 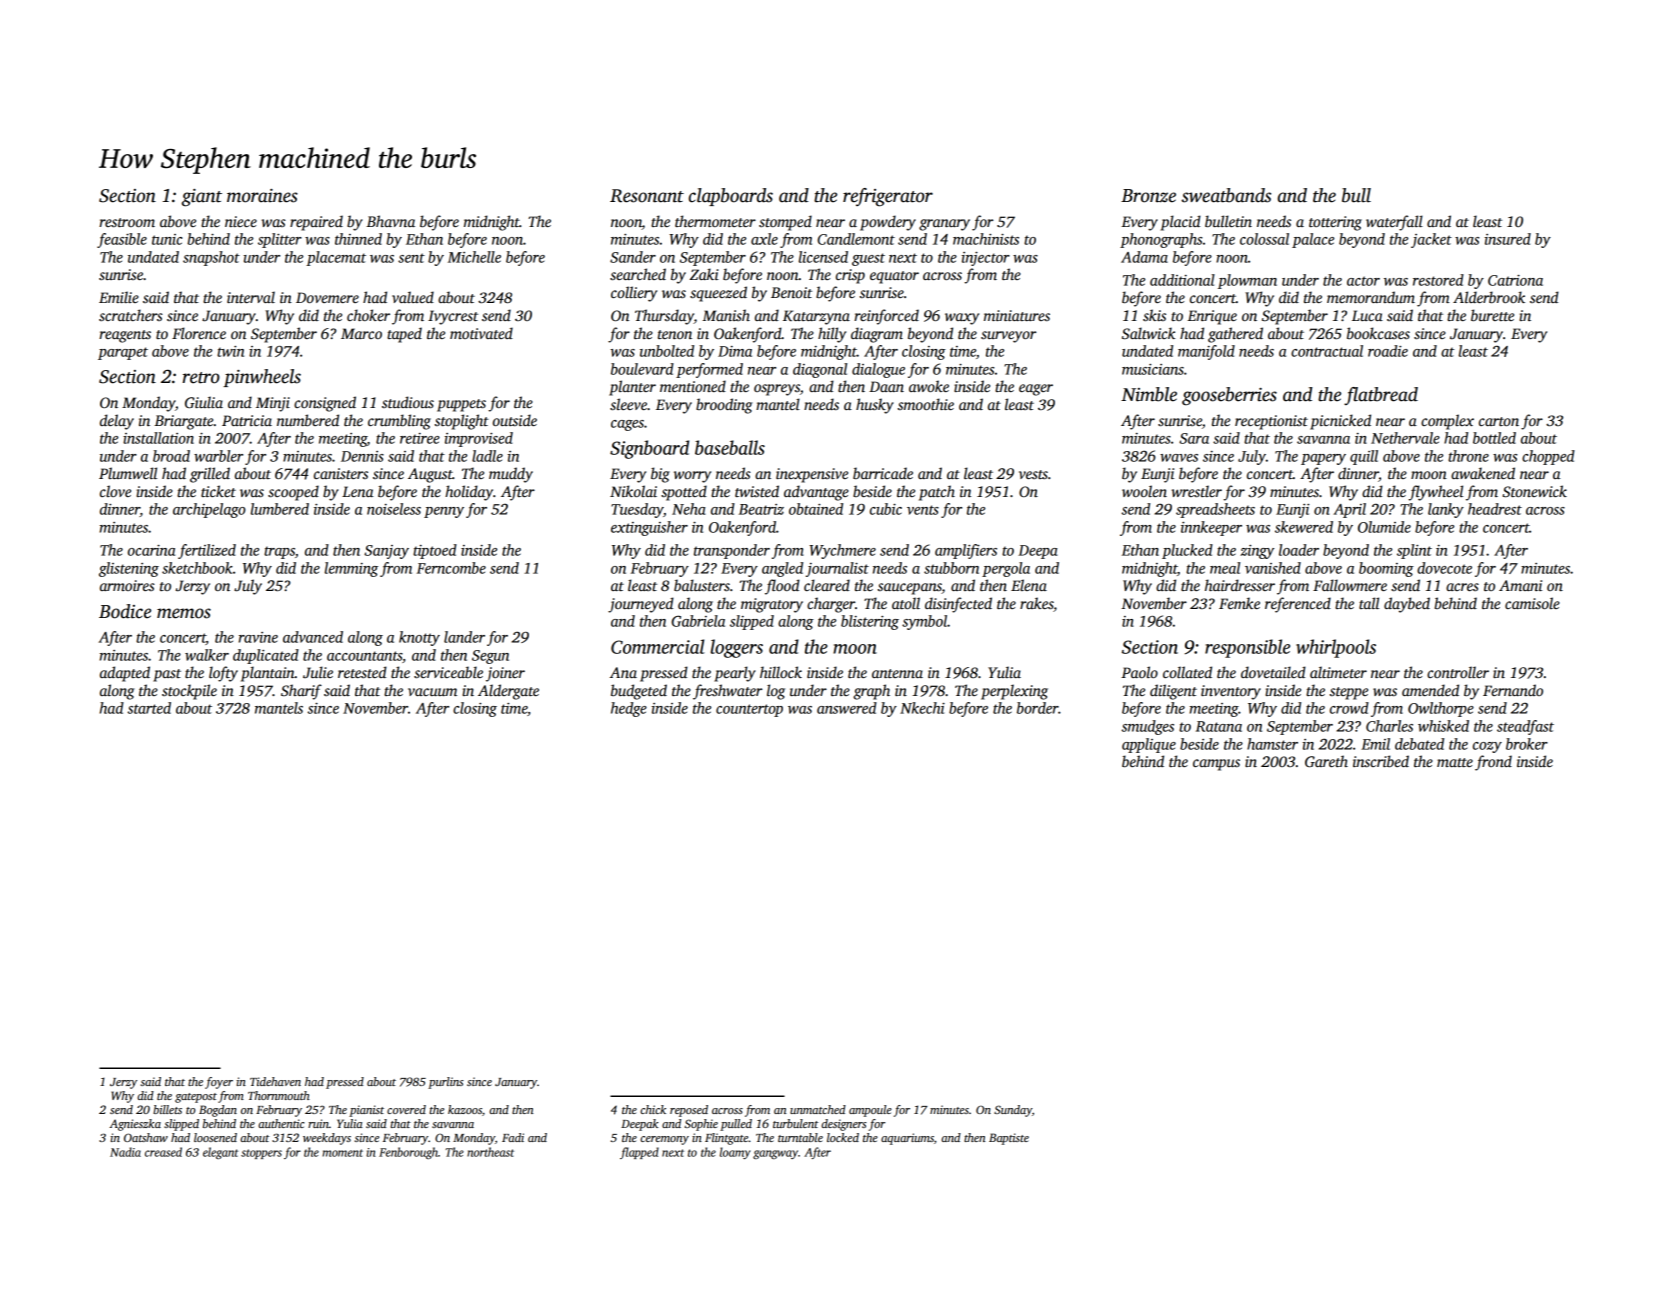 I want to click on campus, so click(x=1216, y=765).
